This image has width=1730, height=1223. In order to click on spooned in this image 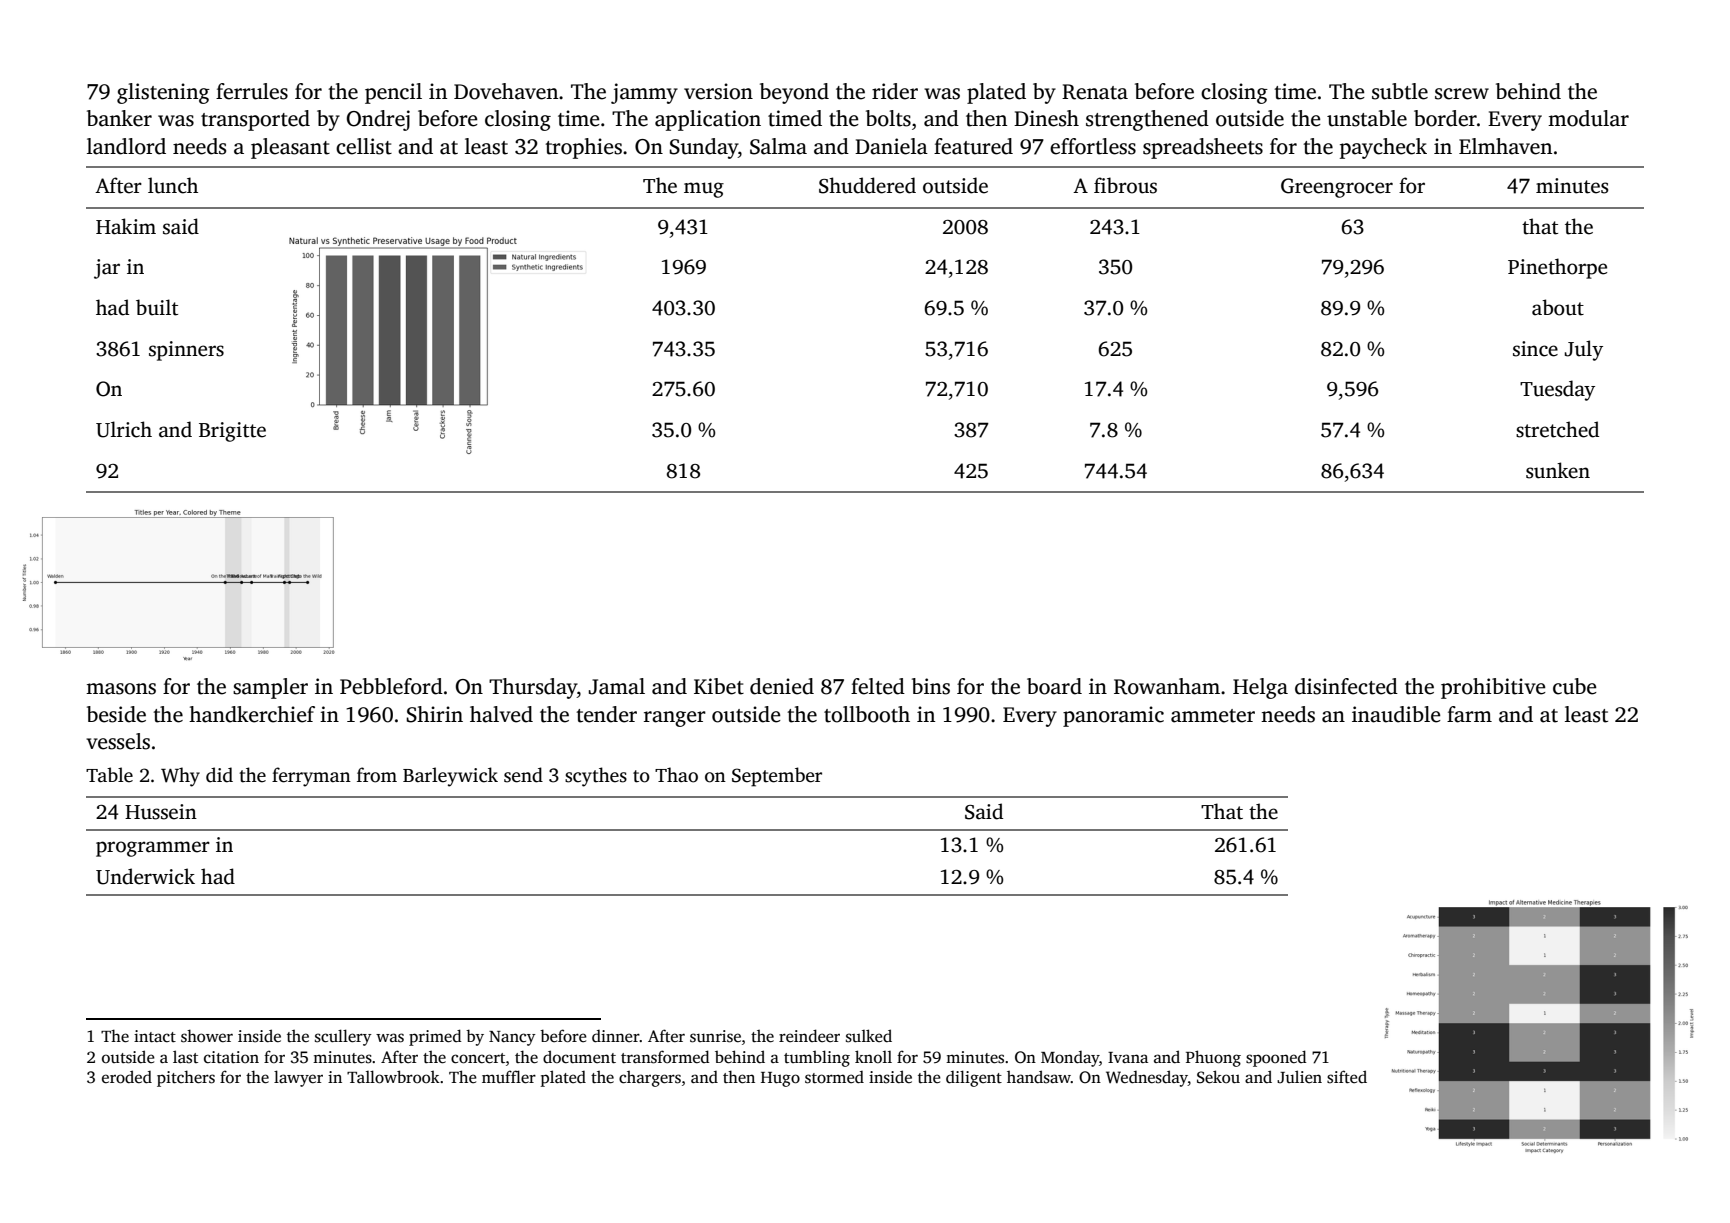, I will do `click(1276, 1058)`.
